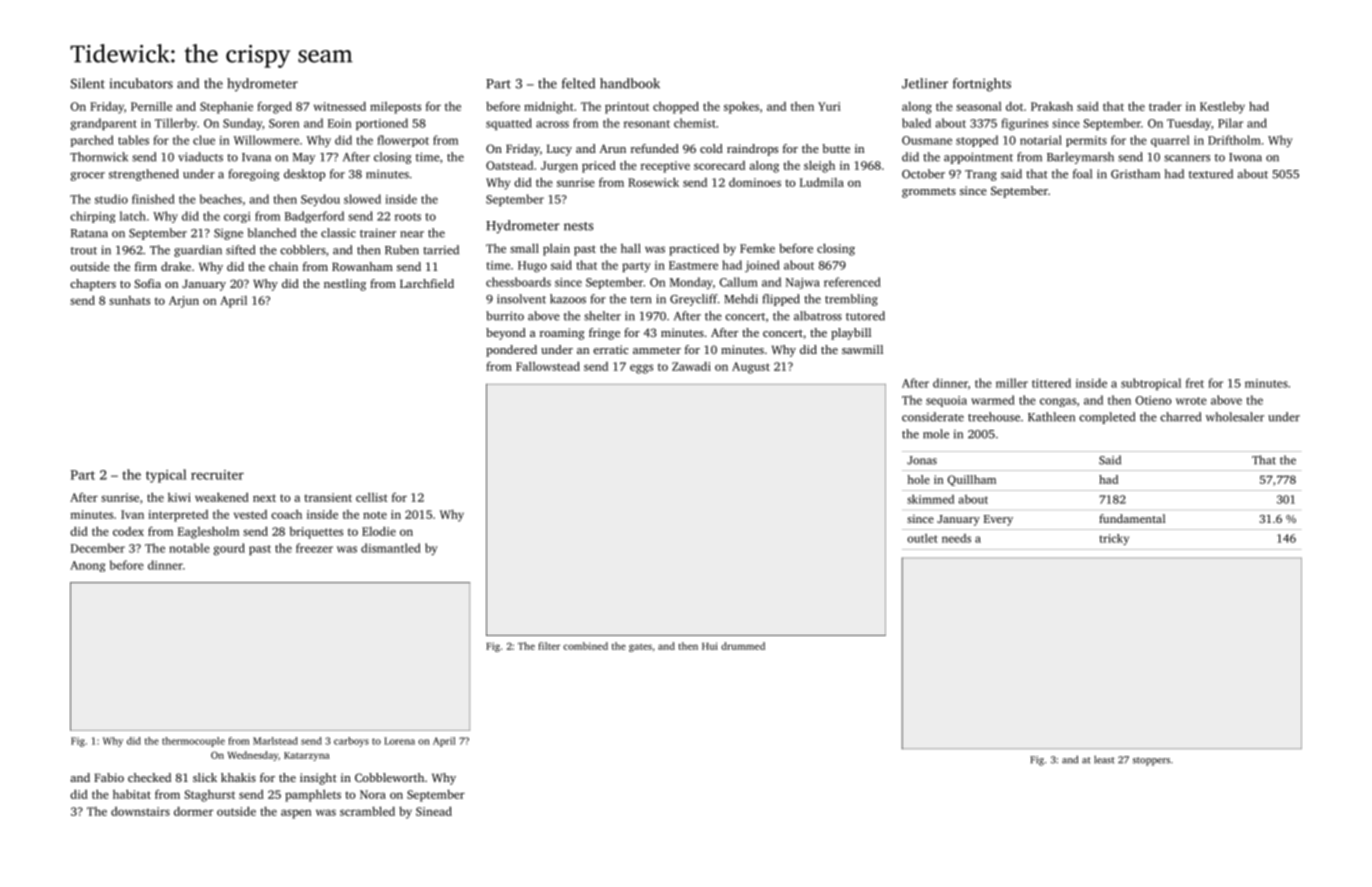 This screenshot has width=1372, height=887. What do you see at coordinates (1114, 539) in the screenshot?
I see `tricky` at bounding box center [1114, 539].
